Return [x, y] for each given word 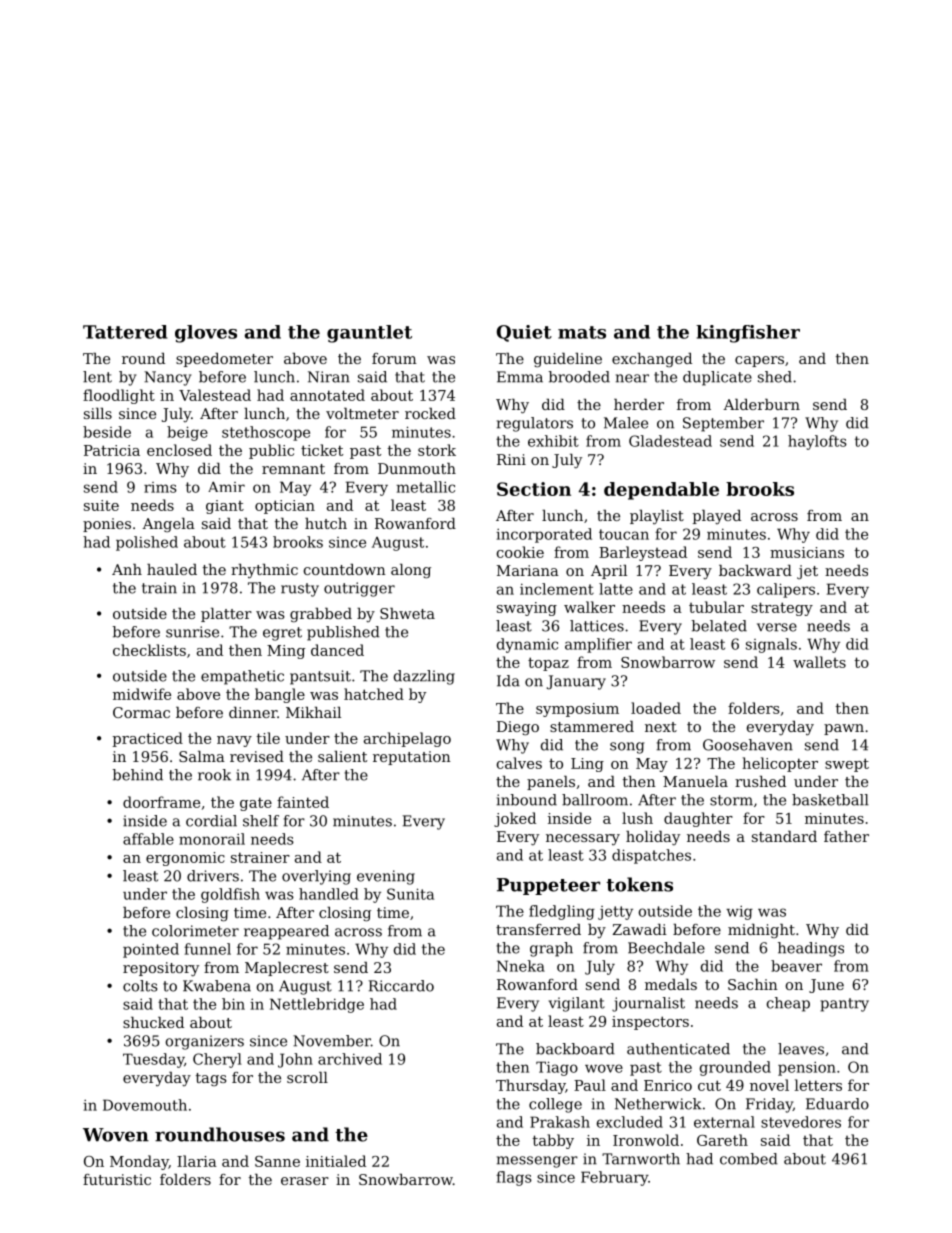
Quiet [524, 333]
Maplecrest [287, 969]
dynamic [527, 645]
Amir [226, 486]
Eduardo [837, 1104]
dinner [253, 712]
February [614, 1178]
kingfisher [748, 334]
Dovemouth [145, 1105]
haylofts [817, 442]
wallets [819, 662]
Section [534, 489]
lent [97, 377]
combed [749, 1159]
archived [350, 1059]
